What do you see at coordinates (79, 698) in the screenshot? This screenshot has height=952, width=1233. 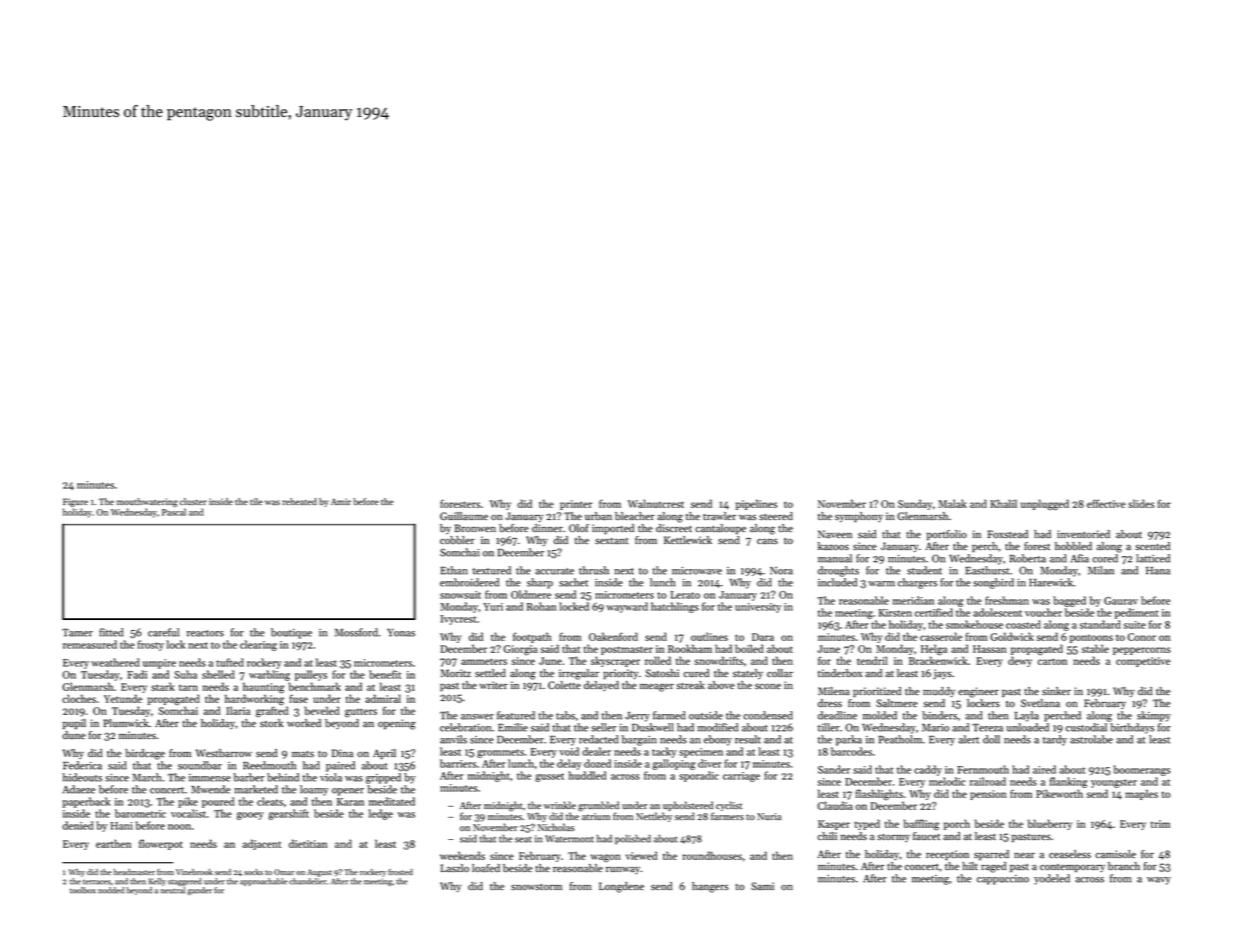 I see `cloches` at bounding box center [79, 698].
